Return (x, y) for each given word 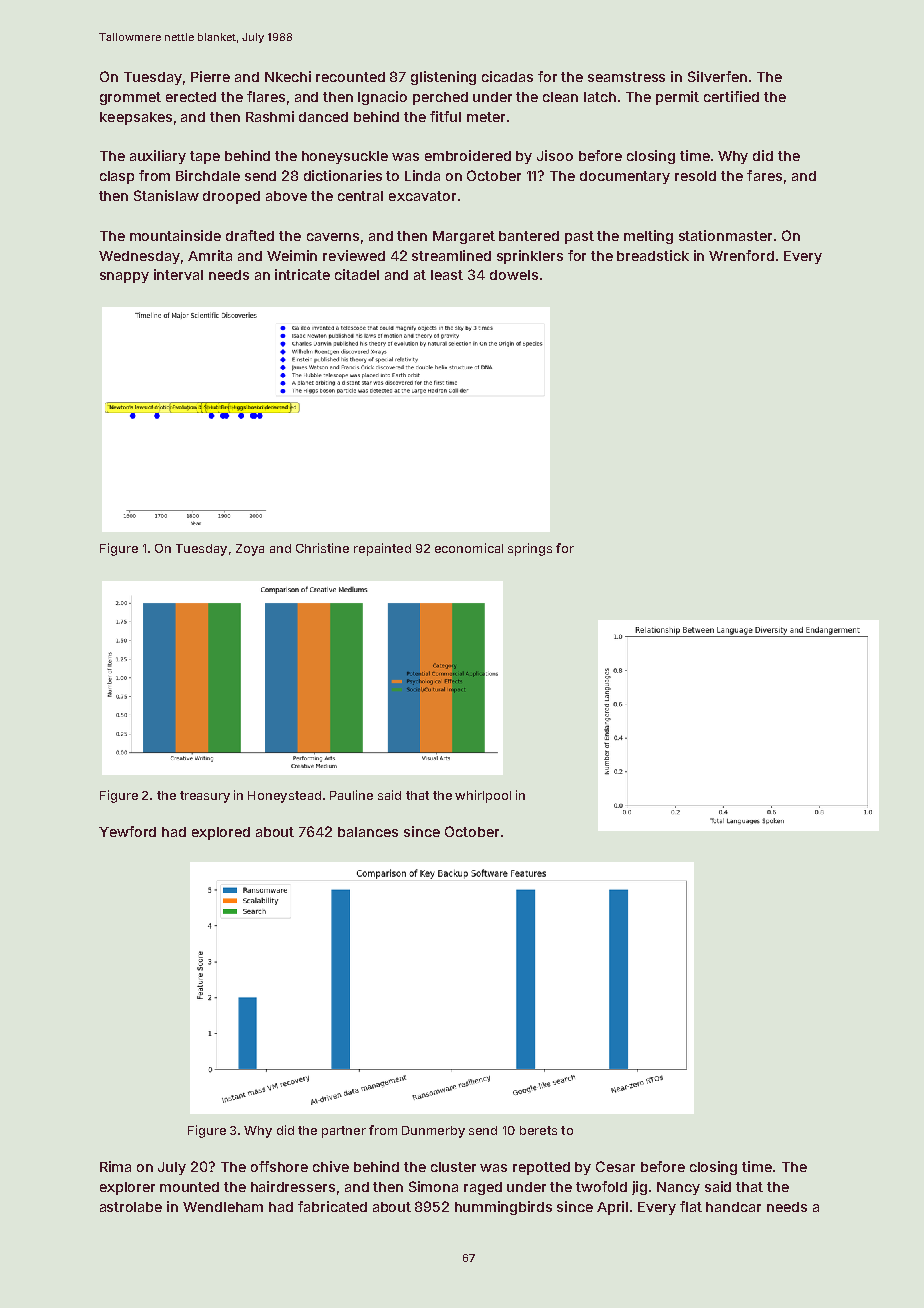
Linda (422, 175)
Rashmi (270, 116)
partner (344, 1132)
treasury (205, 797)
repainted (382, 549)
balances (368, 832)
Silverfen (717, 76)
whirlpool (483, 796)
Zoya (250, 550)
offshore (279, 1166)
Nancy (678, 1188)
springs (530, 549)
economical (469, 548)
